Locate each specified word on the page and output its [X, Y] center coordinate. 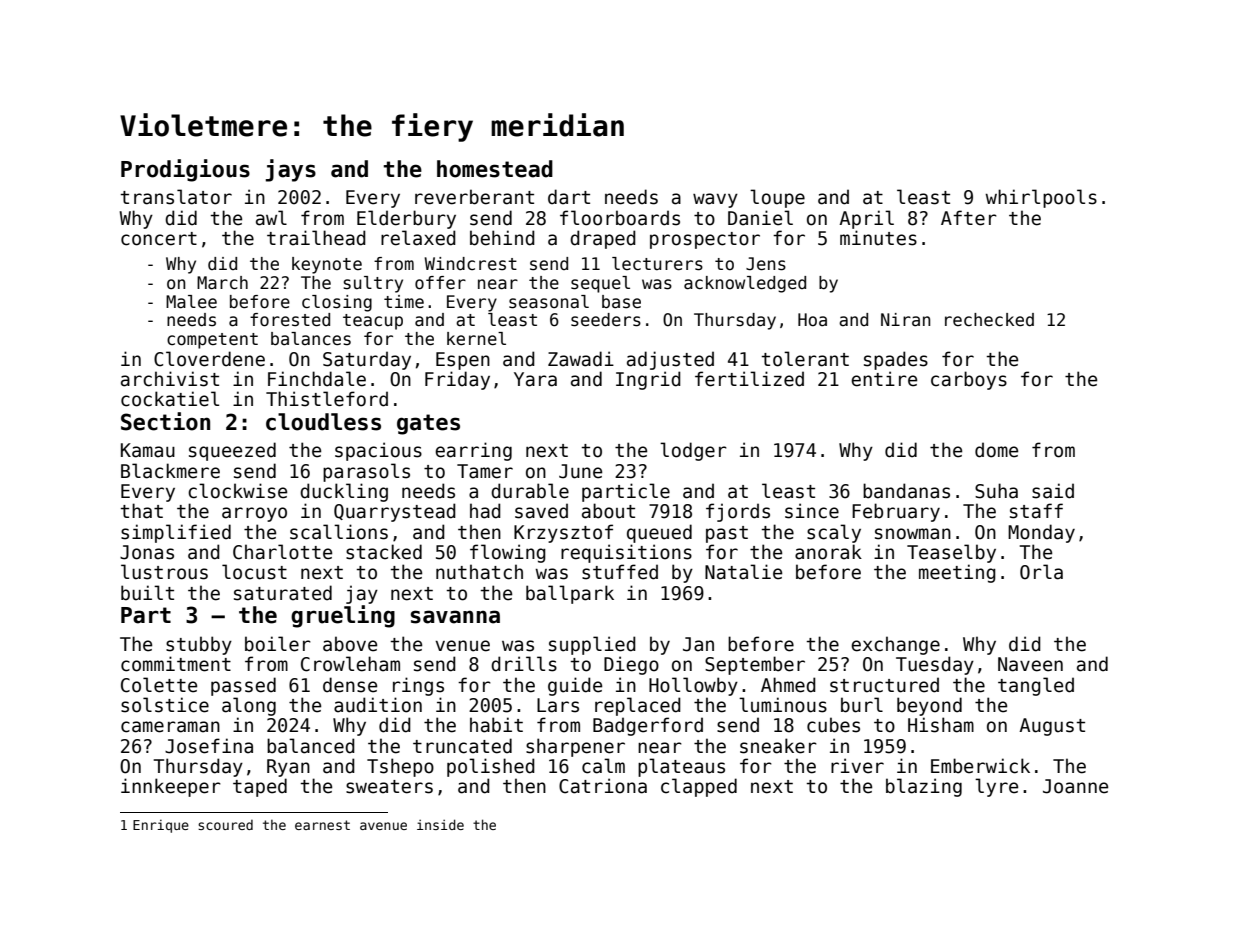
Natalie [743, 572]
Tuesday [935, 665]
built [147, 593]
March [222, 283]
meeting [957, 573]
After [969, 218]
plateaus [681, 767]
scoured [225, 825]
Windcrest [470, 264]
